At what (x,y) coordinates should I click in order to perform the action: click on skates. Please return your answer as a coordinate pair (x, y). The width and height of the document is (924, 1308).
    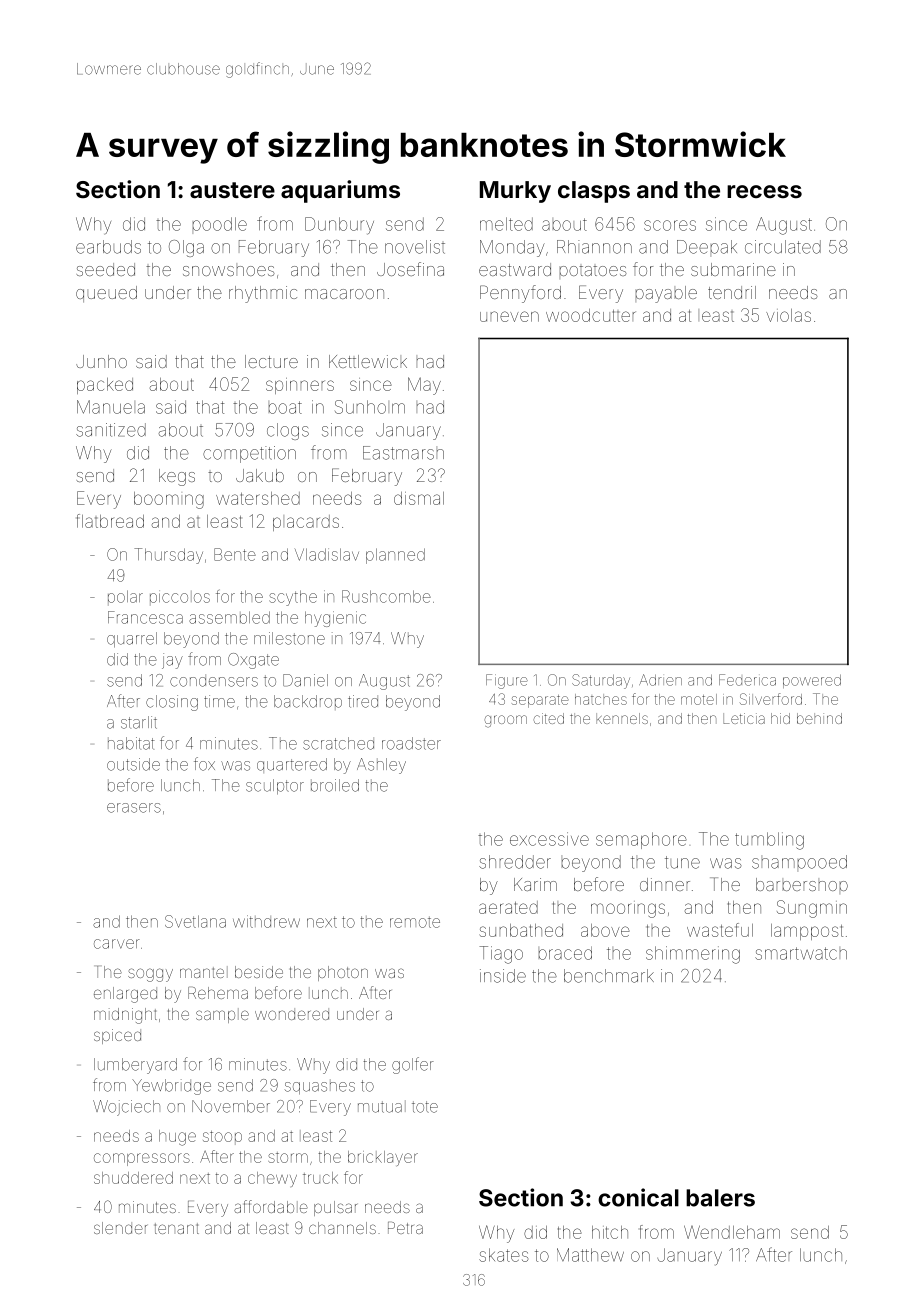
    Looking at the image, I should click on (503, 1255).
